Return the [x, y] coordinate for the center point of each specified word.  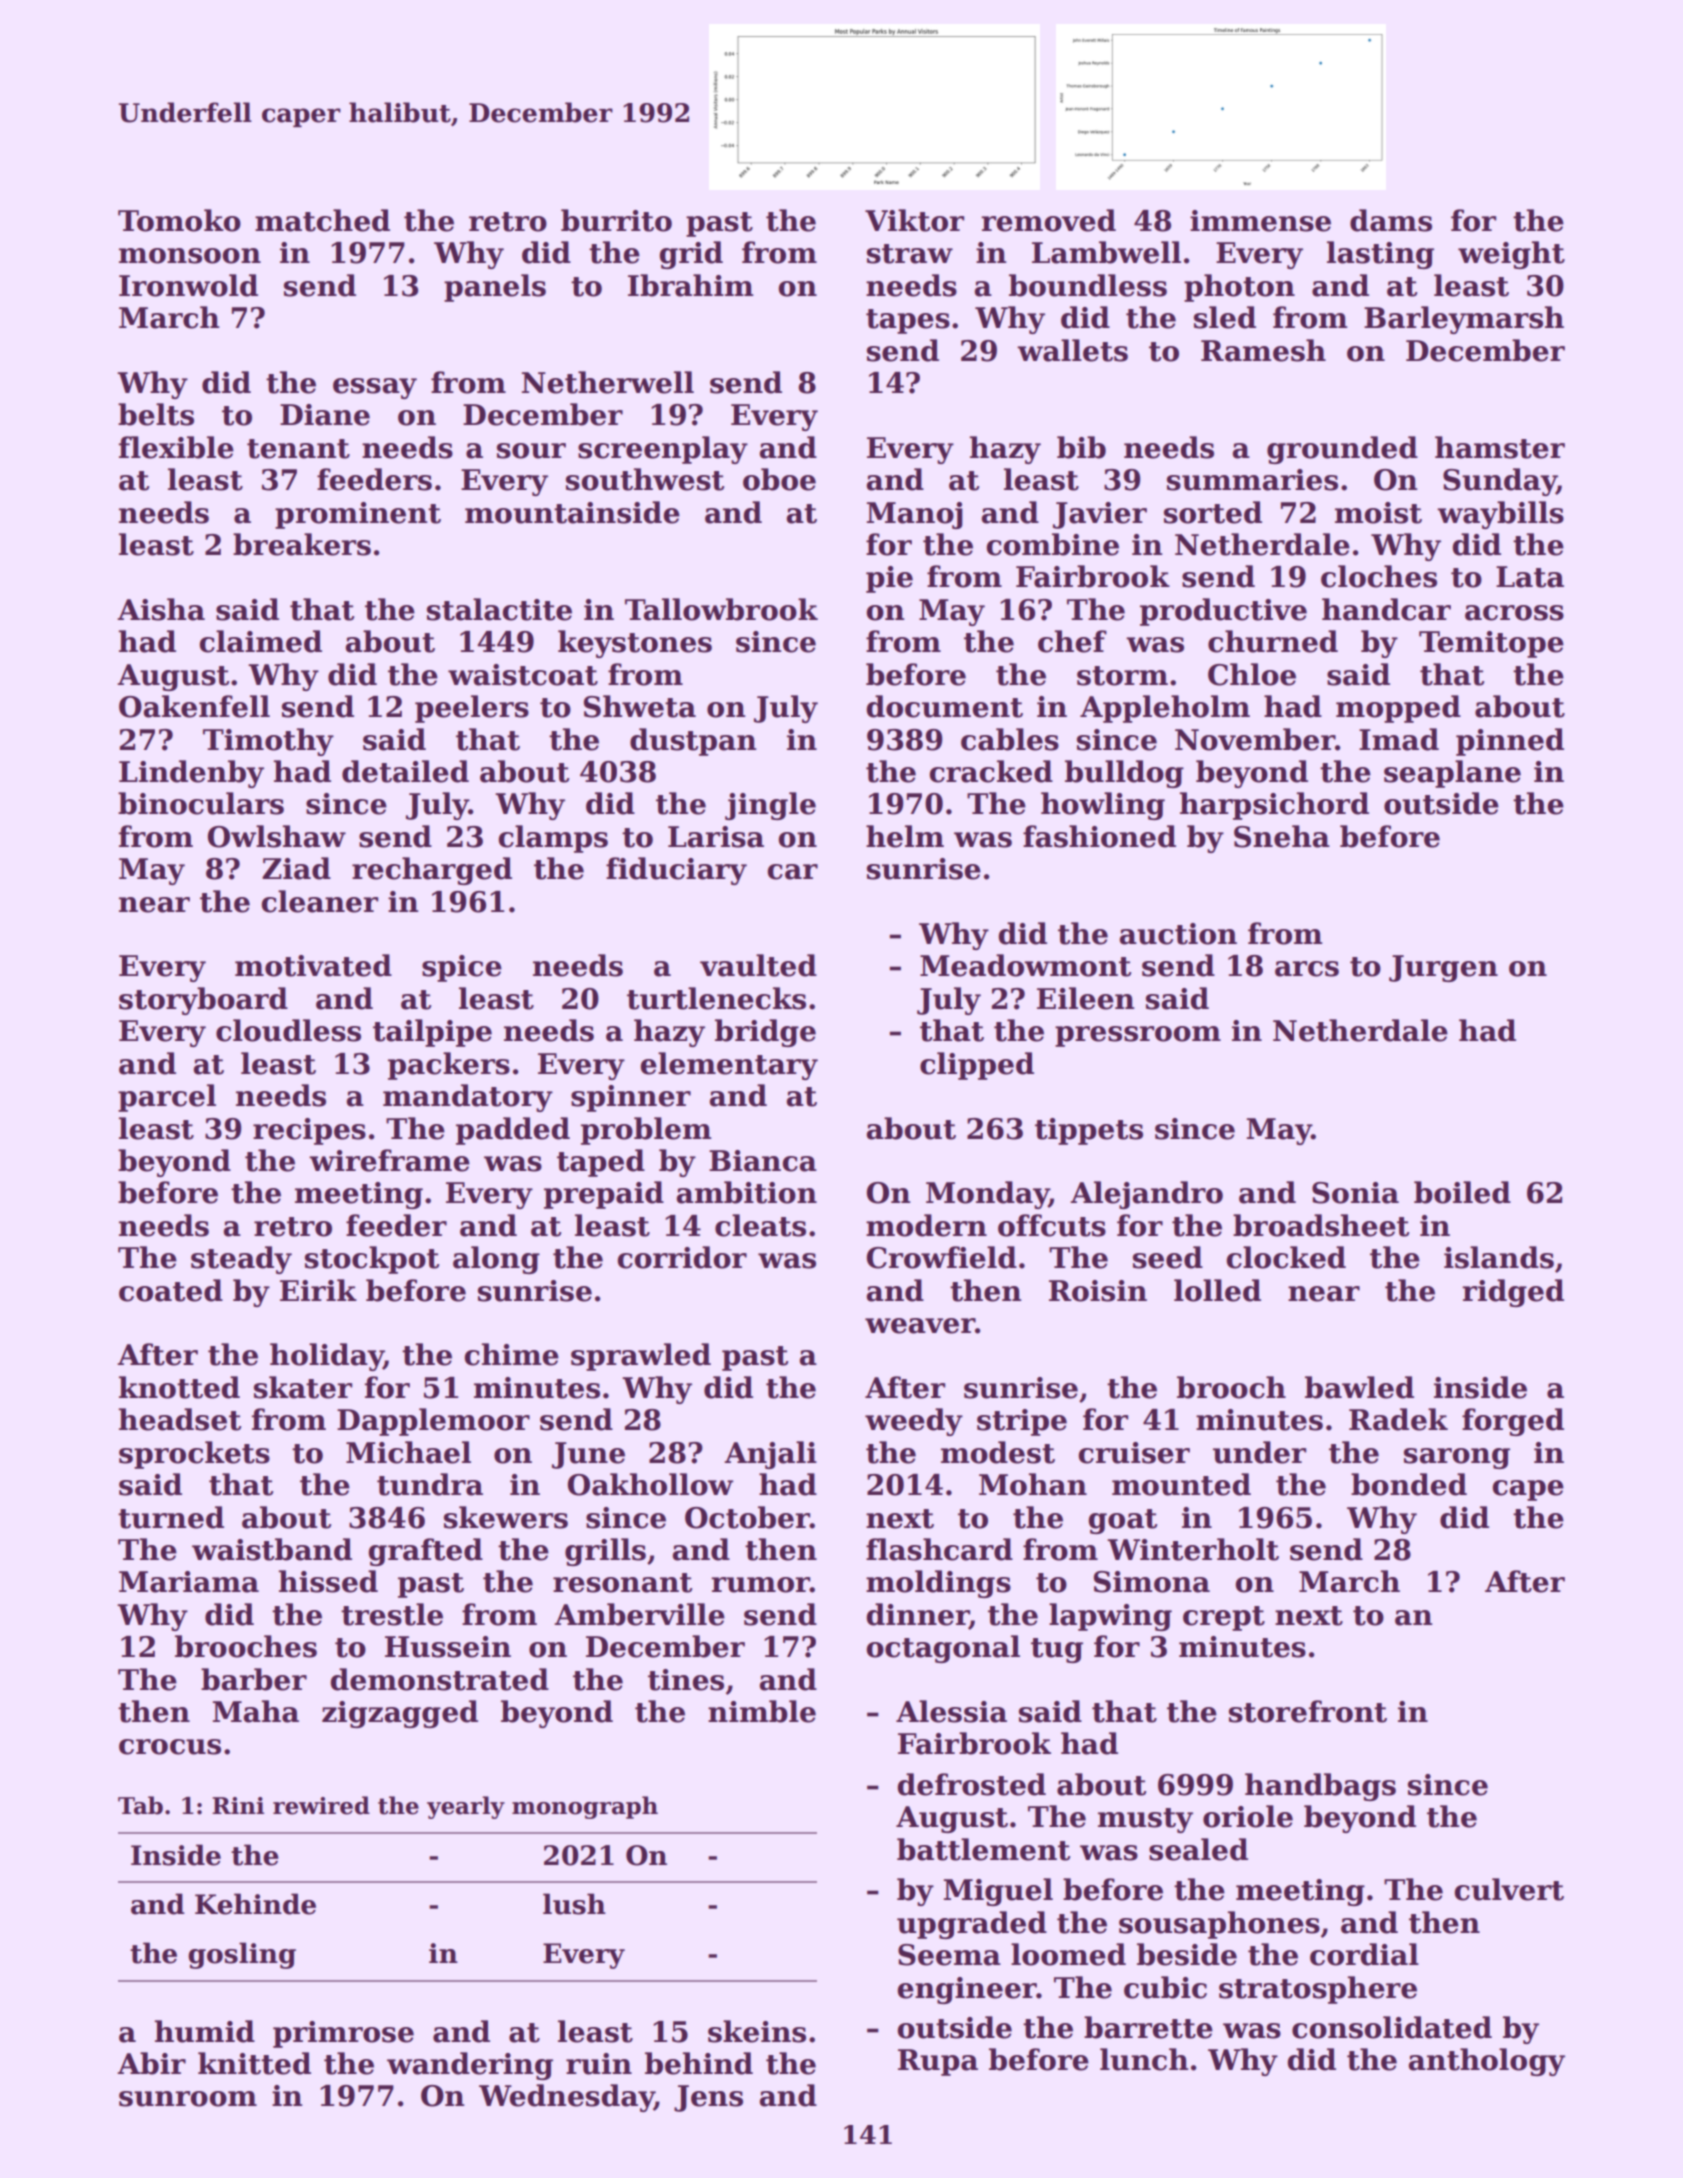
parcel [167, 1098]
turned [171, 1517]
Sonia [1355, 1193]
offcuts [1052, 1225]
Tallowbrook [721, 609]
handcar [1386, 609]
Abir [151, 2063]
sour [531, 451]
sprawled [641, 1357]
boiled [1462, 1192]
